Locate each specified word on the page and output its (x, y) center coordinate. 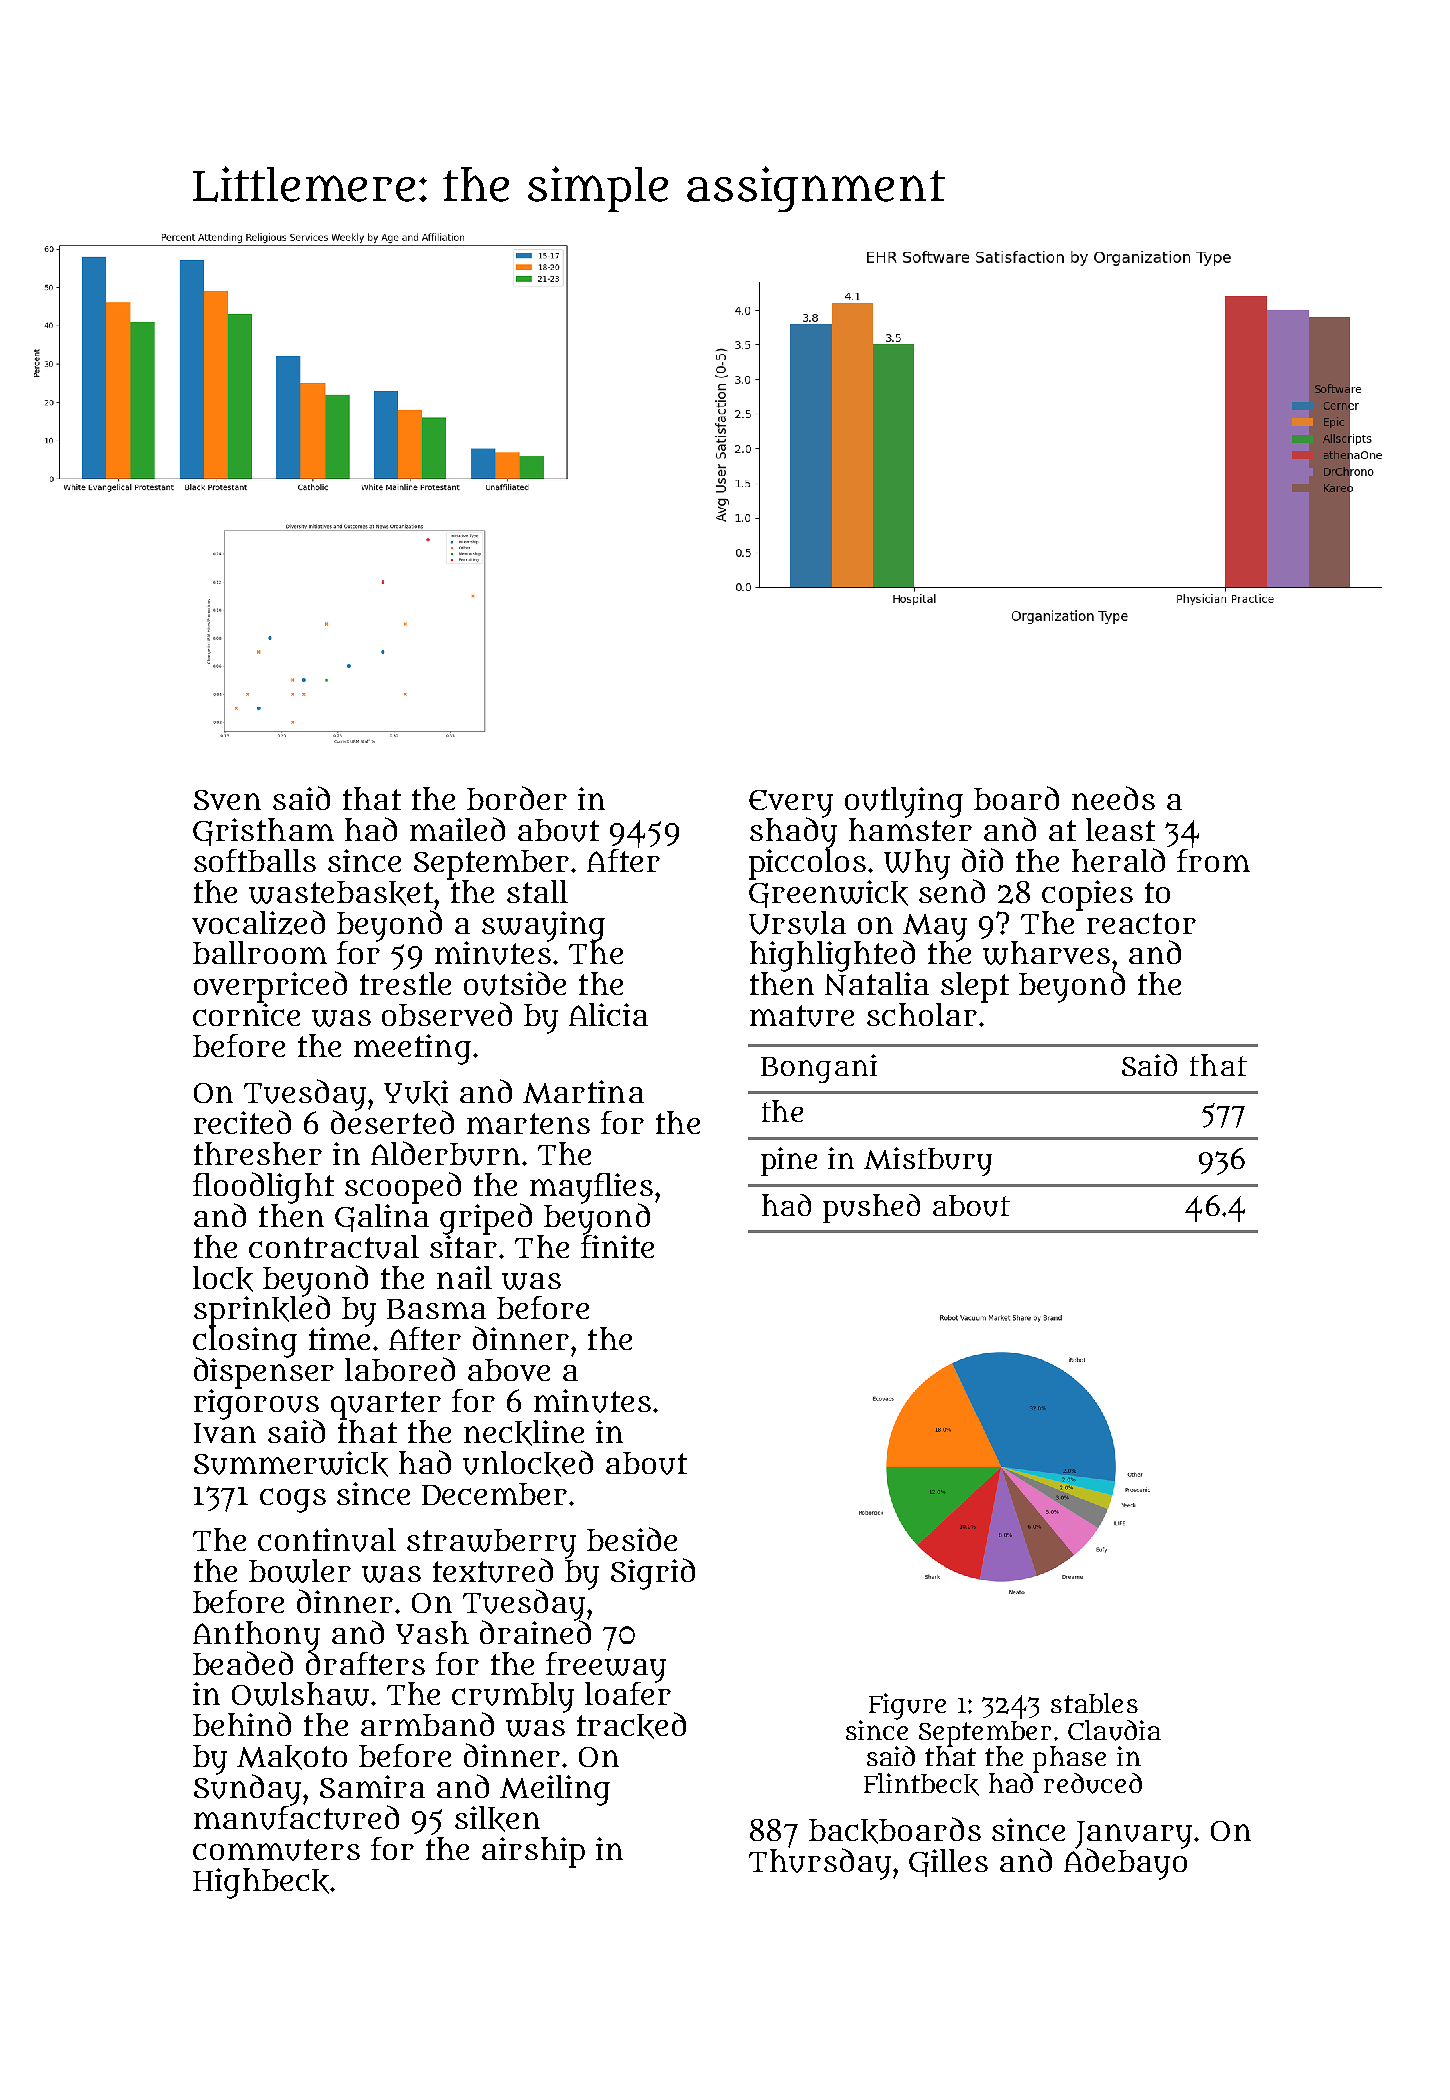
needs (1113, 798)
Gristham (263, 832)
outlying (904, 802)
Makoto (292, 1757)
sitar (463, 1246)
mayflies (591, 1188)
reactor (1141, 923)
